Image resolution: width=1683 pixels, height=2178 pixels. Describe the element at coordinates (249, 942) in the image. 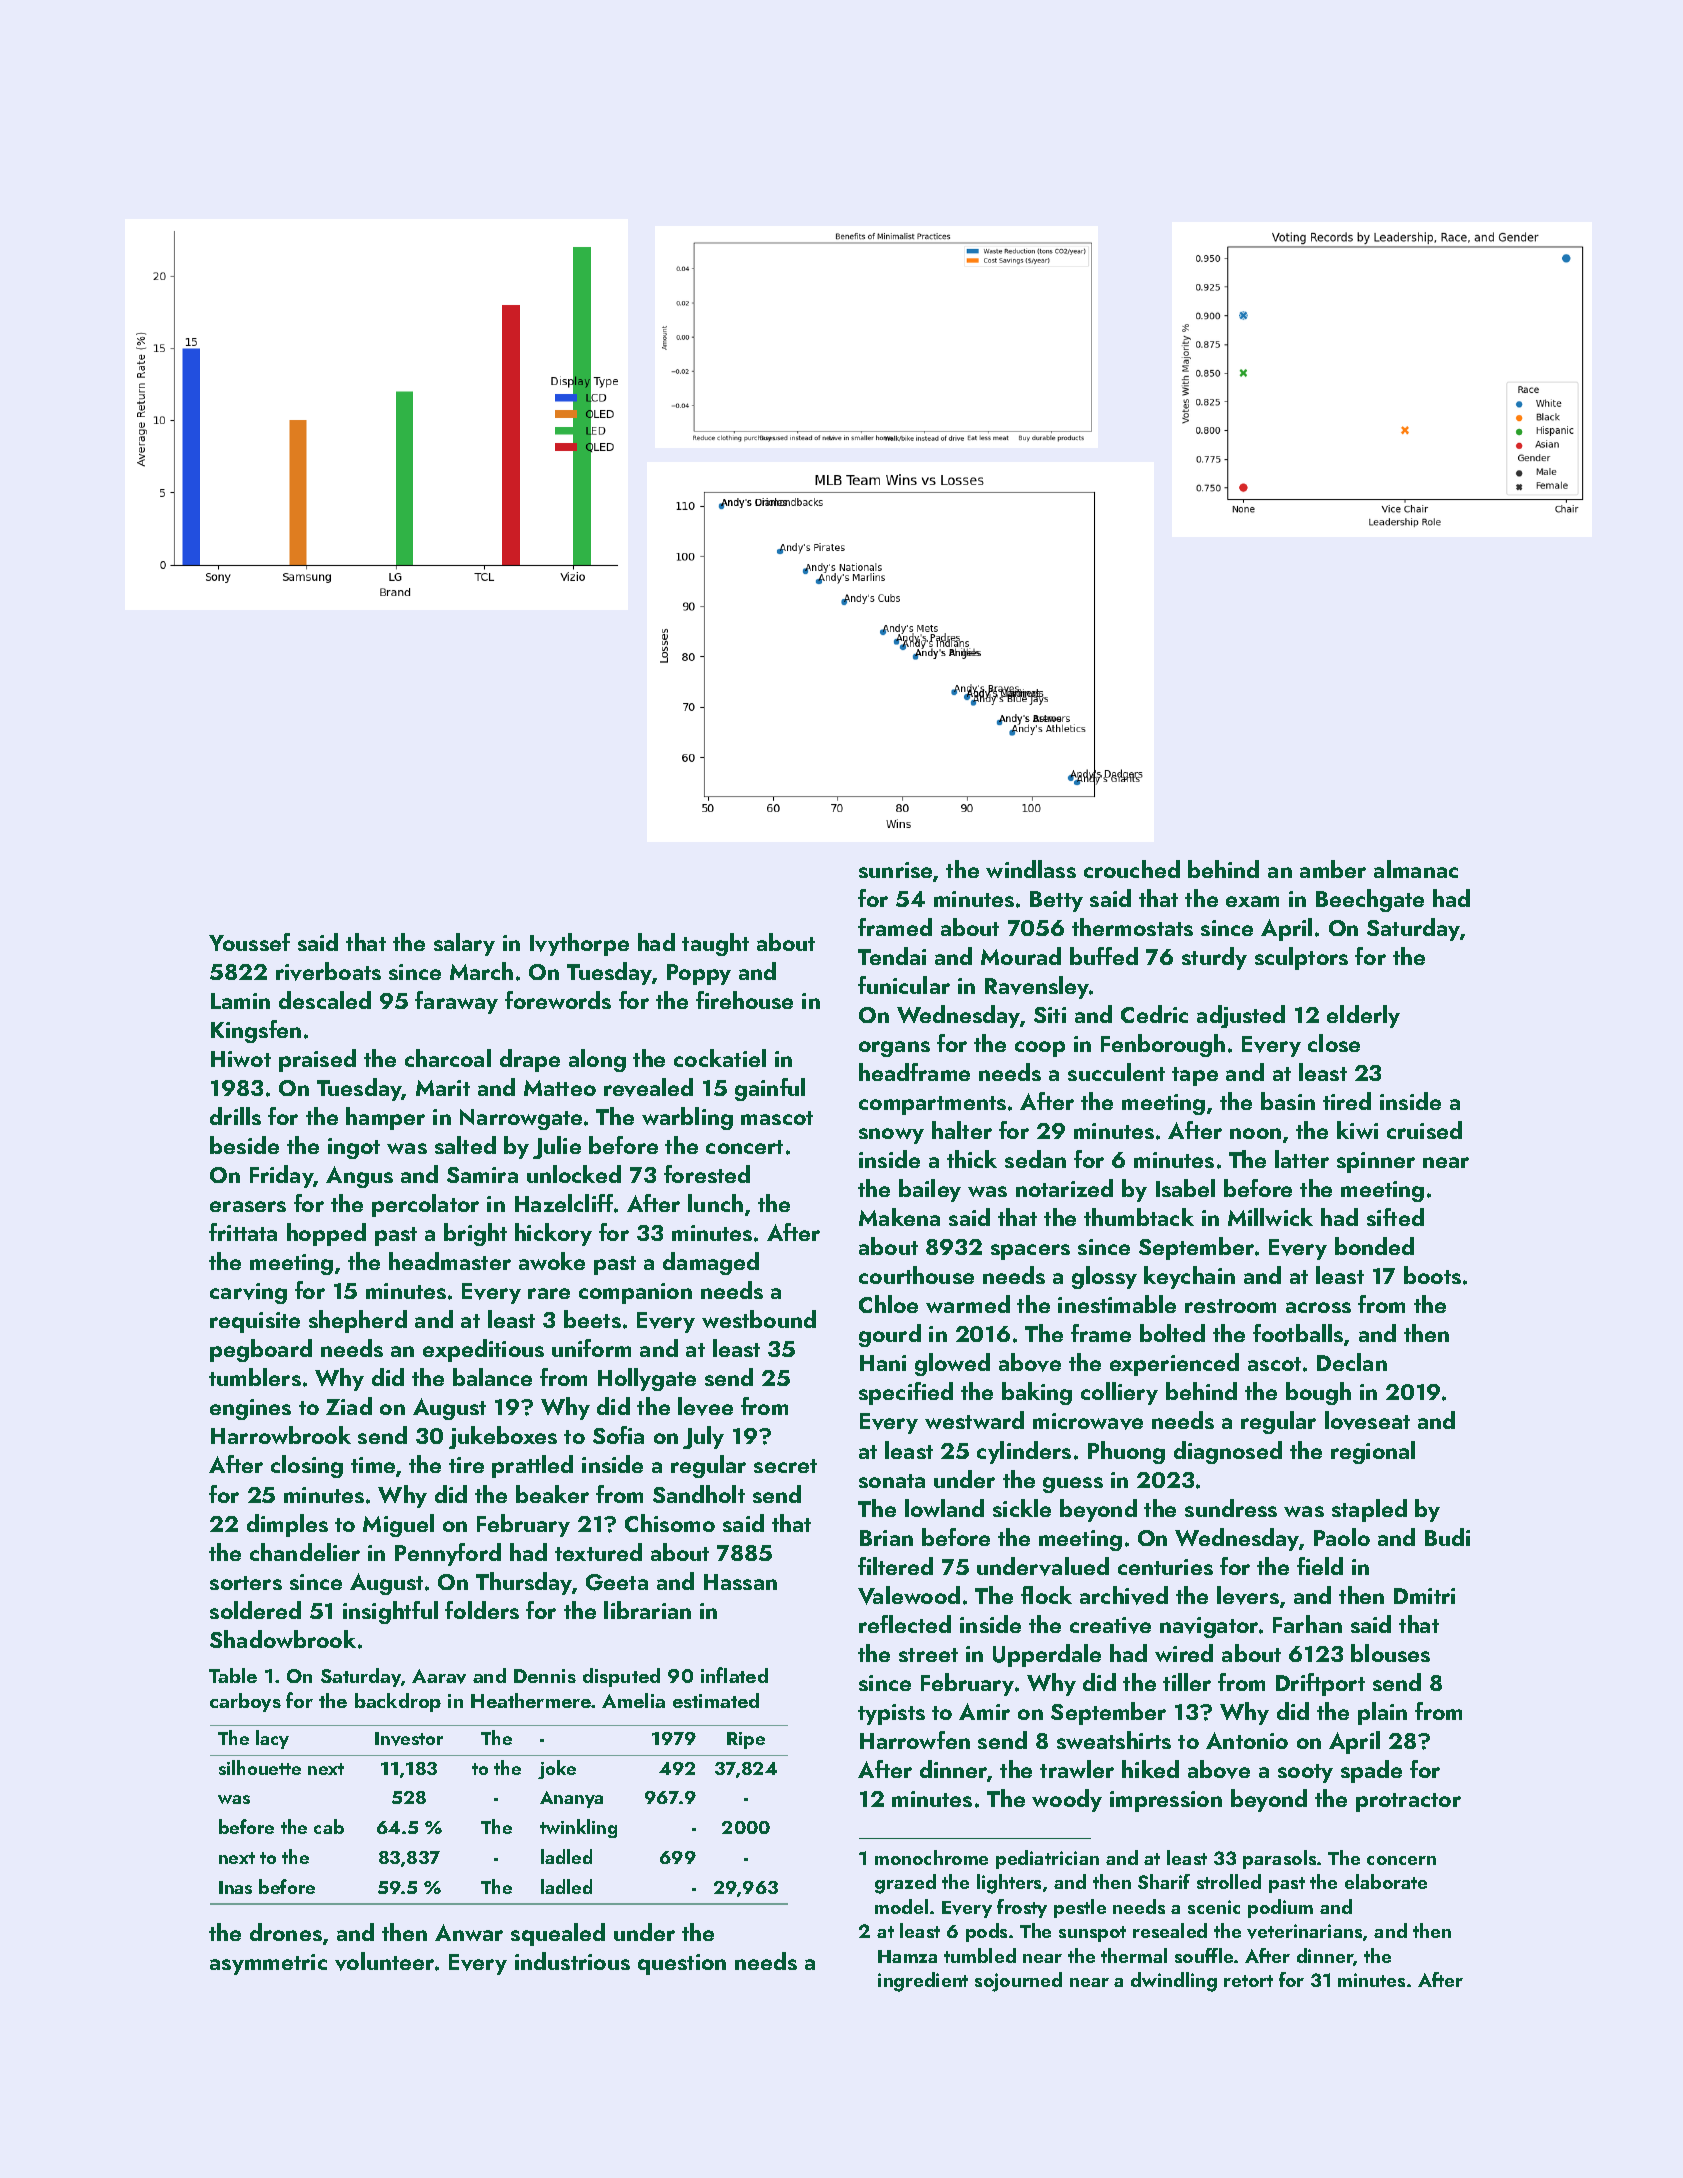

I see `Youssef` at that location.
